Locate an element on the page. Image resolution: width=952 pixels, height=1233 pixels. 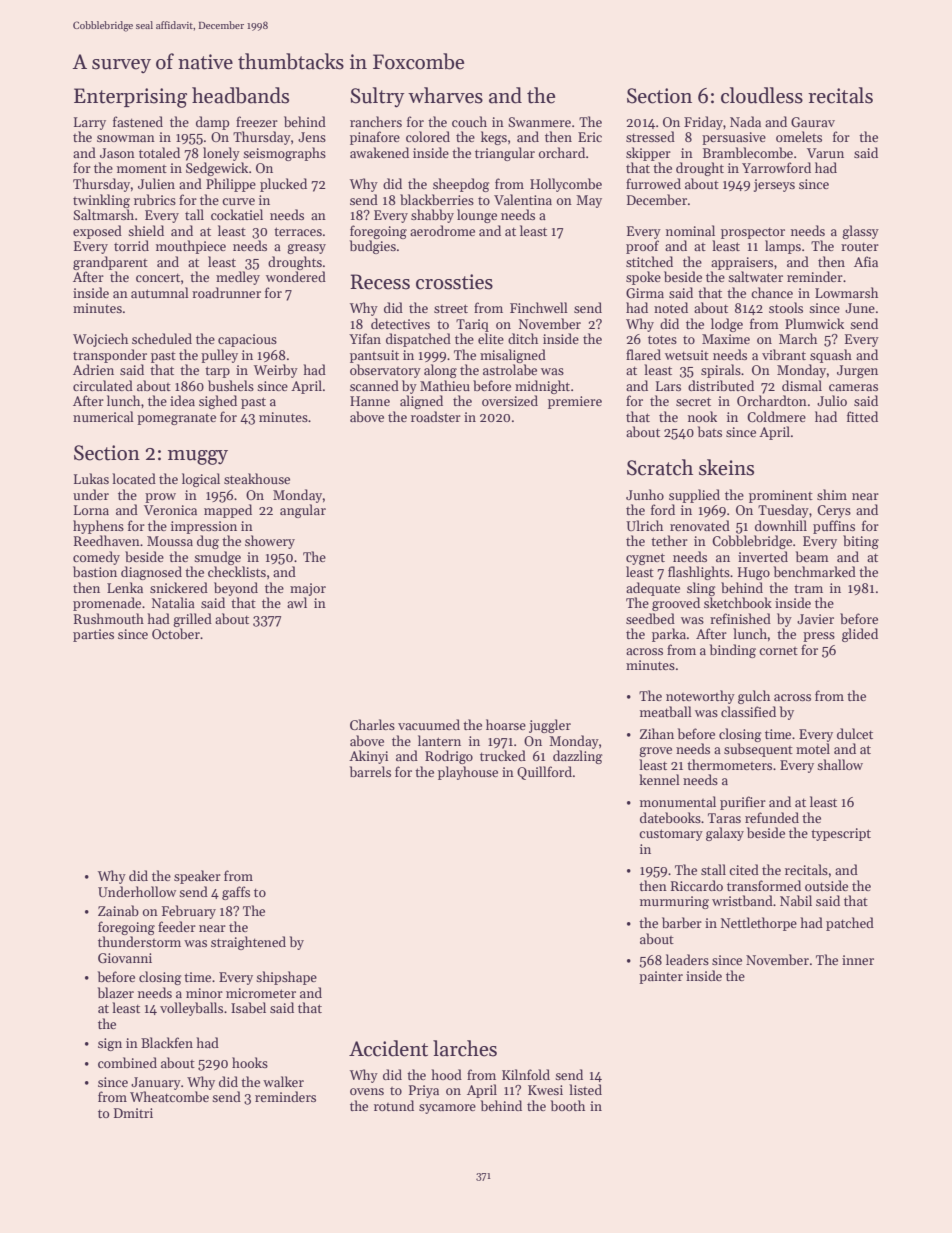
Afia is located at coordinates (866, 261).
